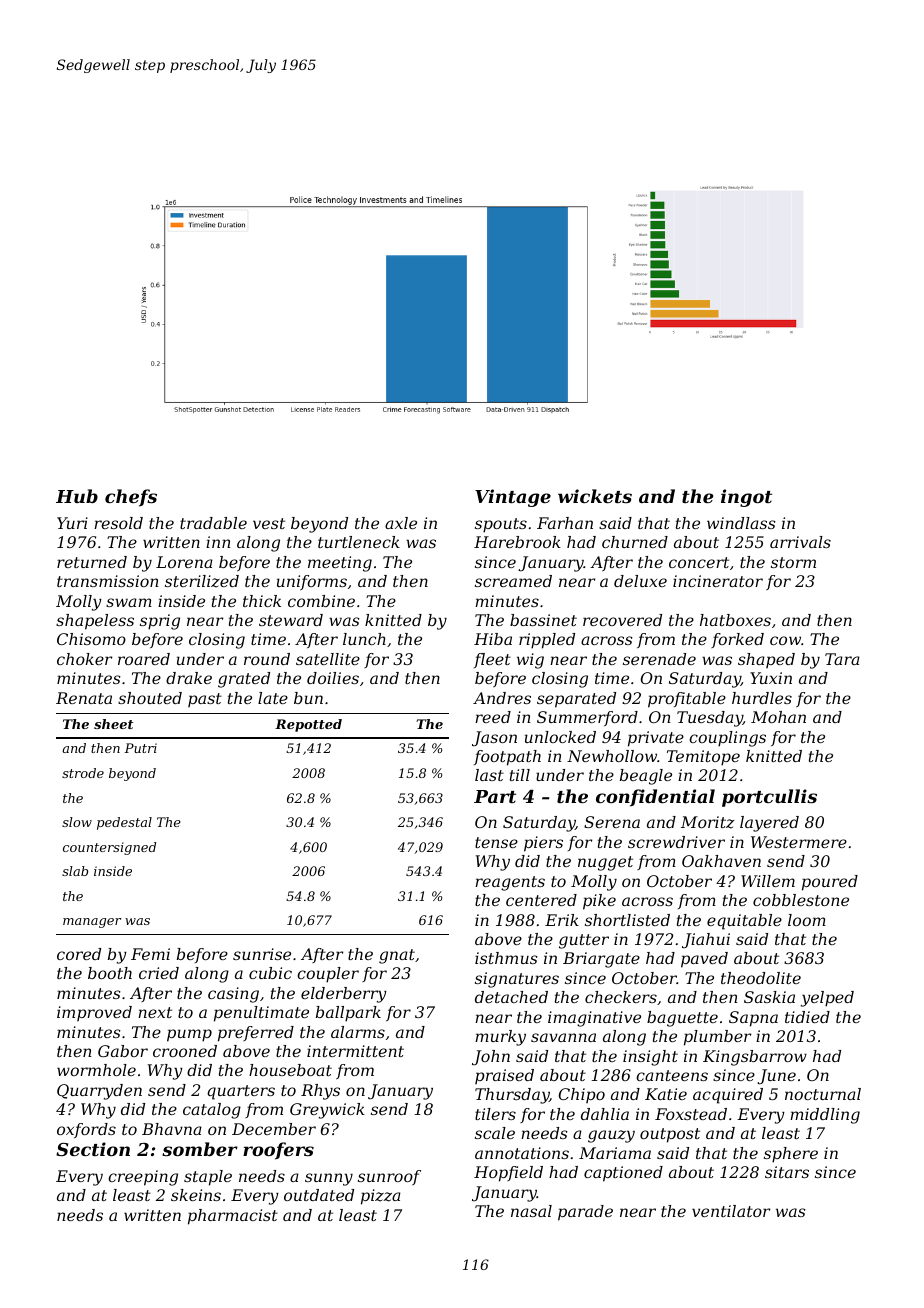 This screenshot has width=924, height=1308. Describe the element at coordinates (706, 941) in the screenshot. I see `Jiahui` at that location.
